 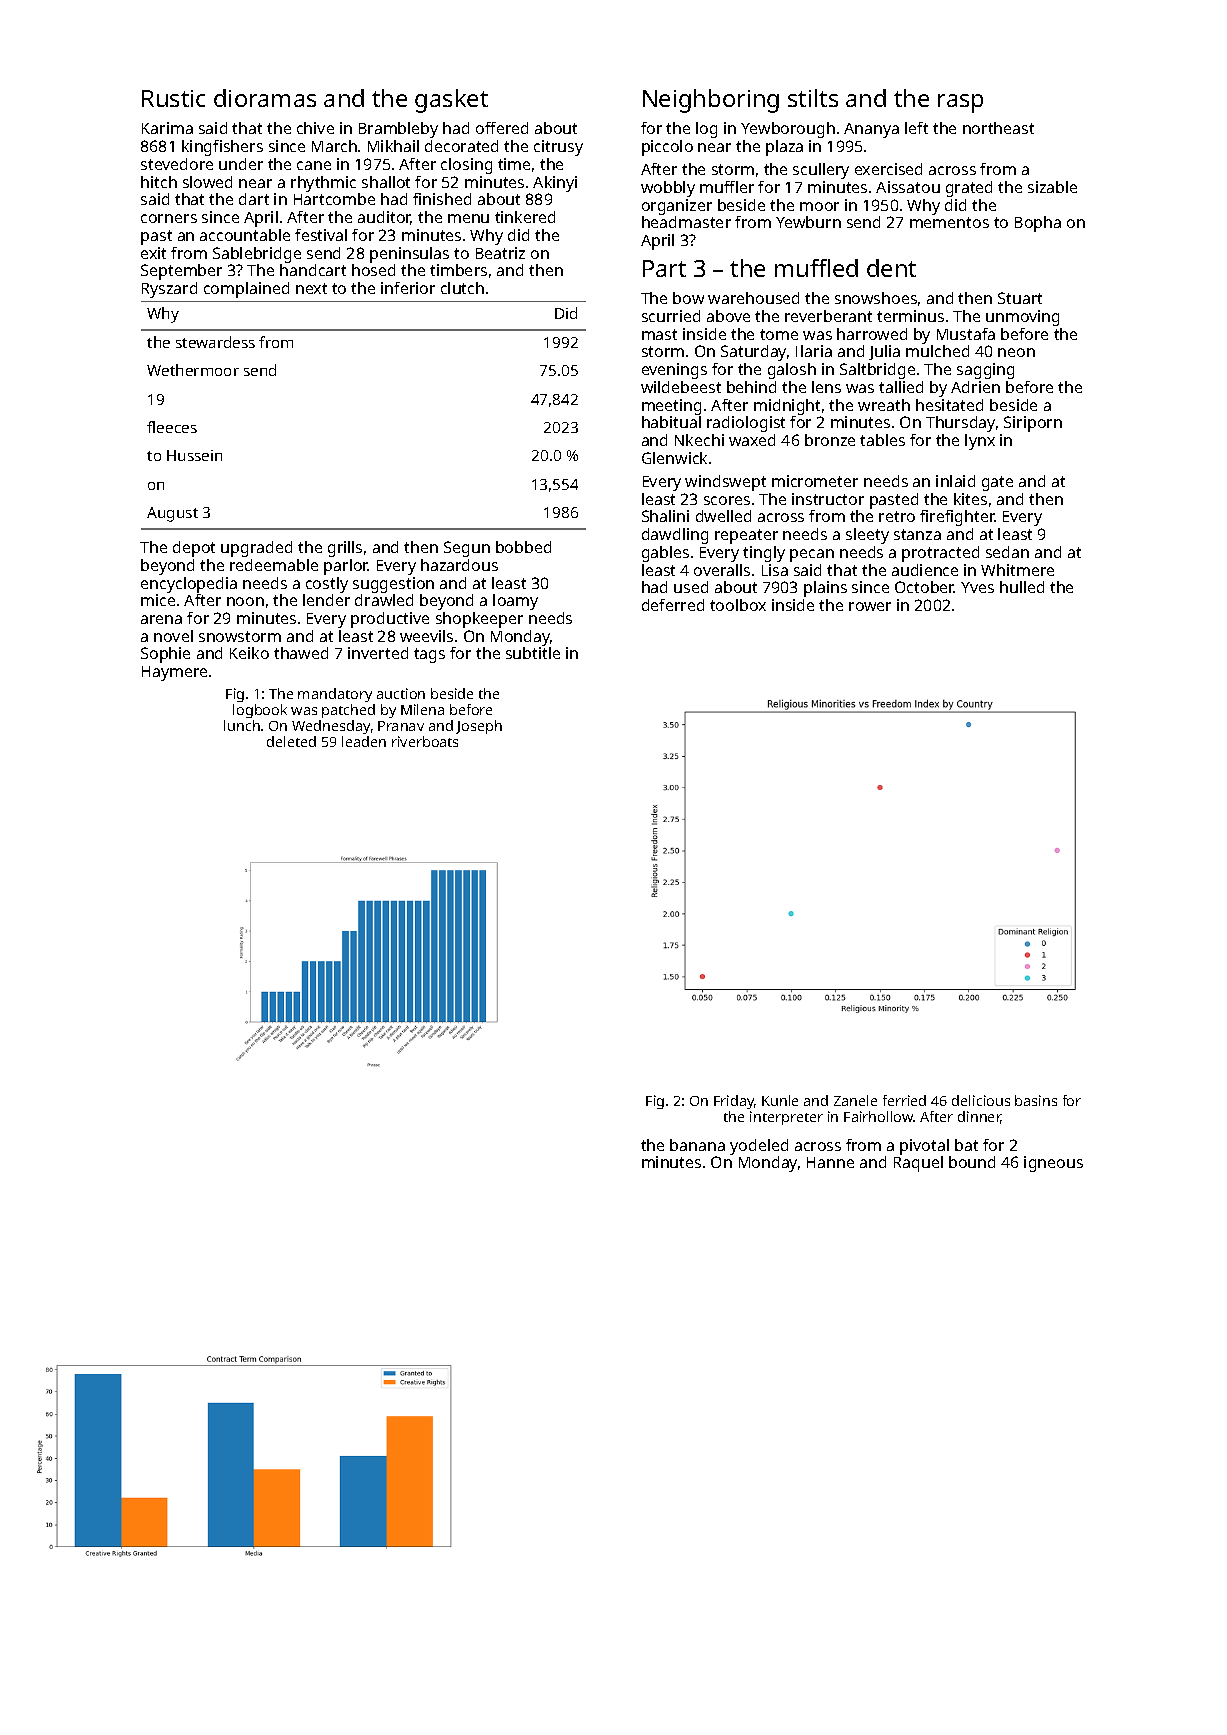 I want to click on rasp, so click(x=960, y=103).
